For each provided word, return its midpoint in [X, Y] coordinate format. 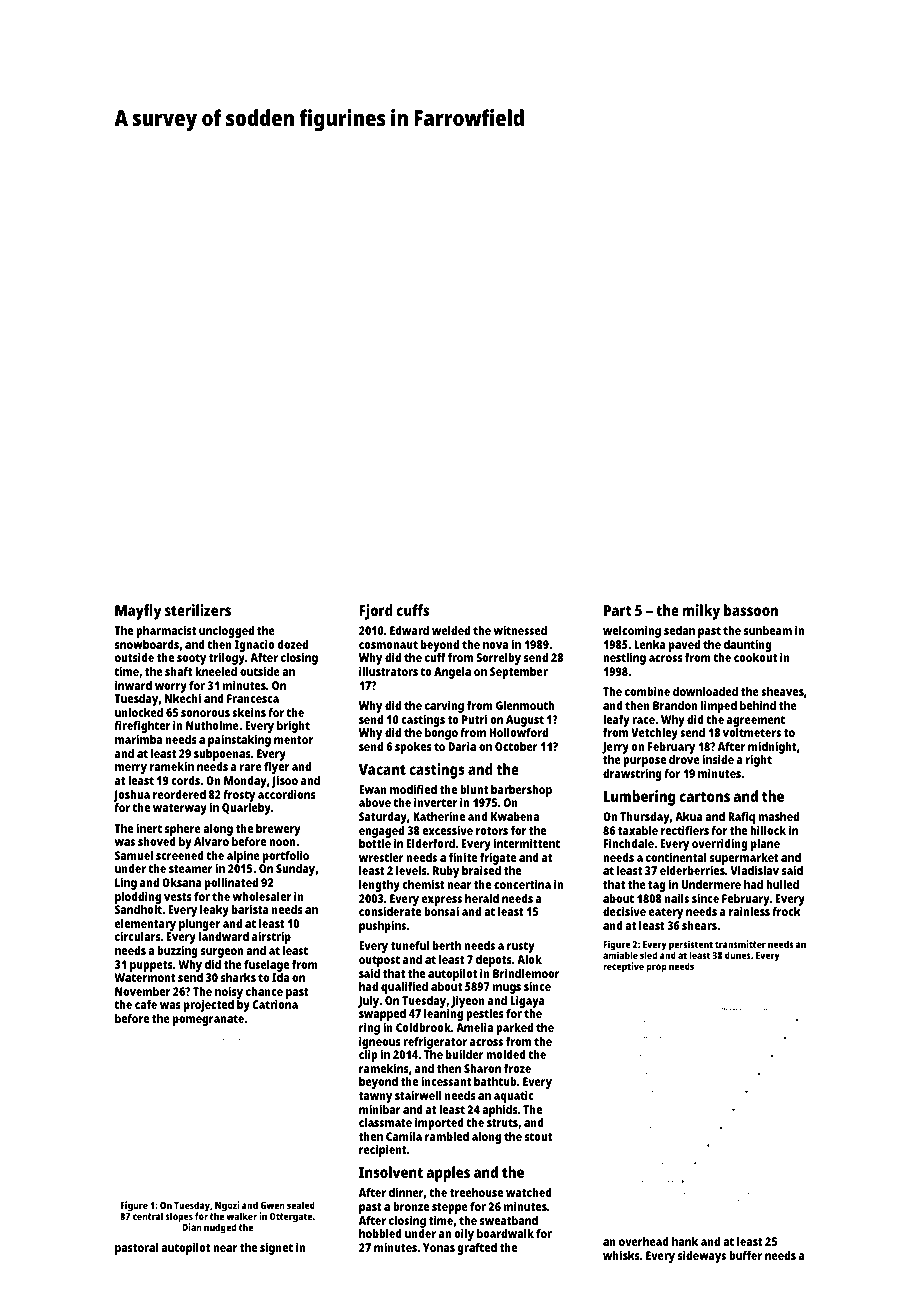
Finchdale [629, 843]
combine [647, 691]
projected [209, 1006]
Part [618, 610]
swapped [382, 1015]
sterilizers [198, 610]
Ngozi [227, 1206]
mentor [293, 740]
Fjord [376, 612]
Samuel [134, 855]
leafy [616, 721]
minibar [380, 1109]
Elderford [431, 843]
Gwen [272, 1205]
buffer [745, 1255]
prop [657, 968]
